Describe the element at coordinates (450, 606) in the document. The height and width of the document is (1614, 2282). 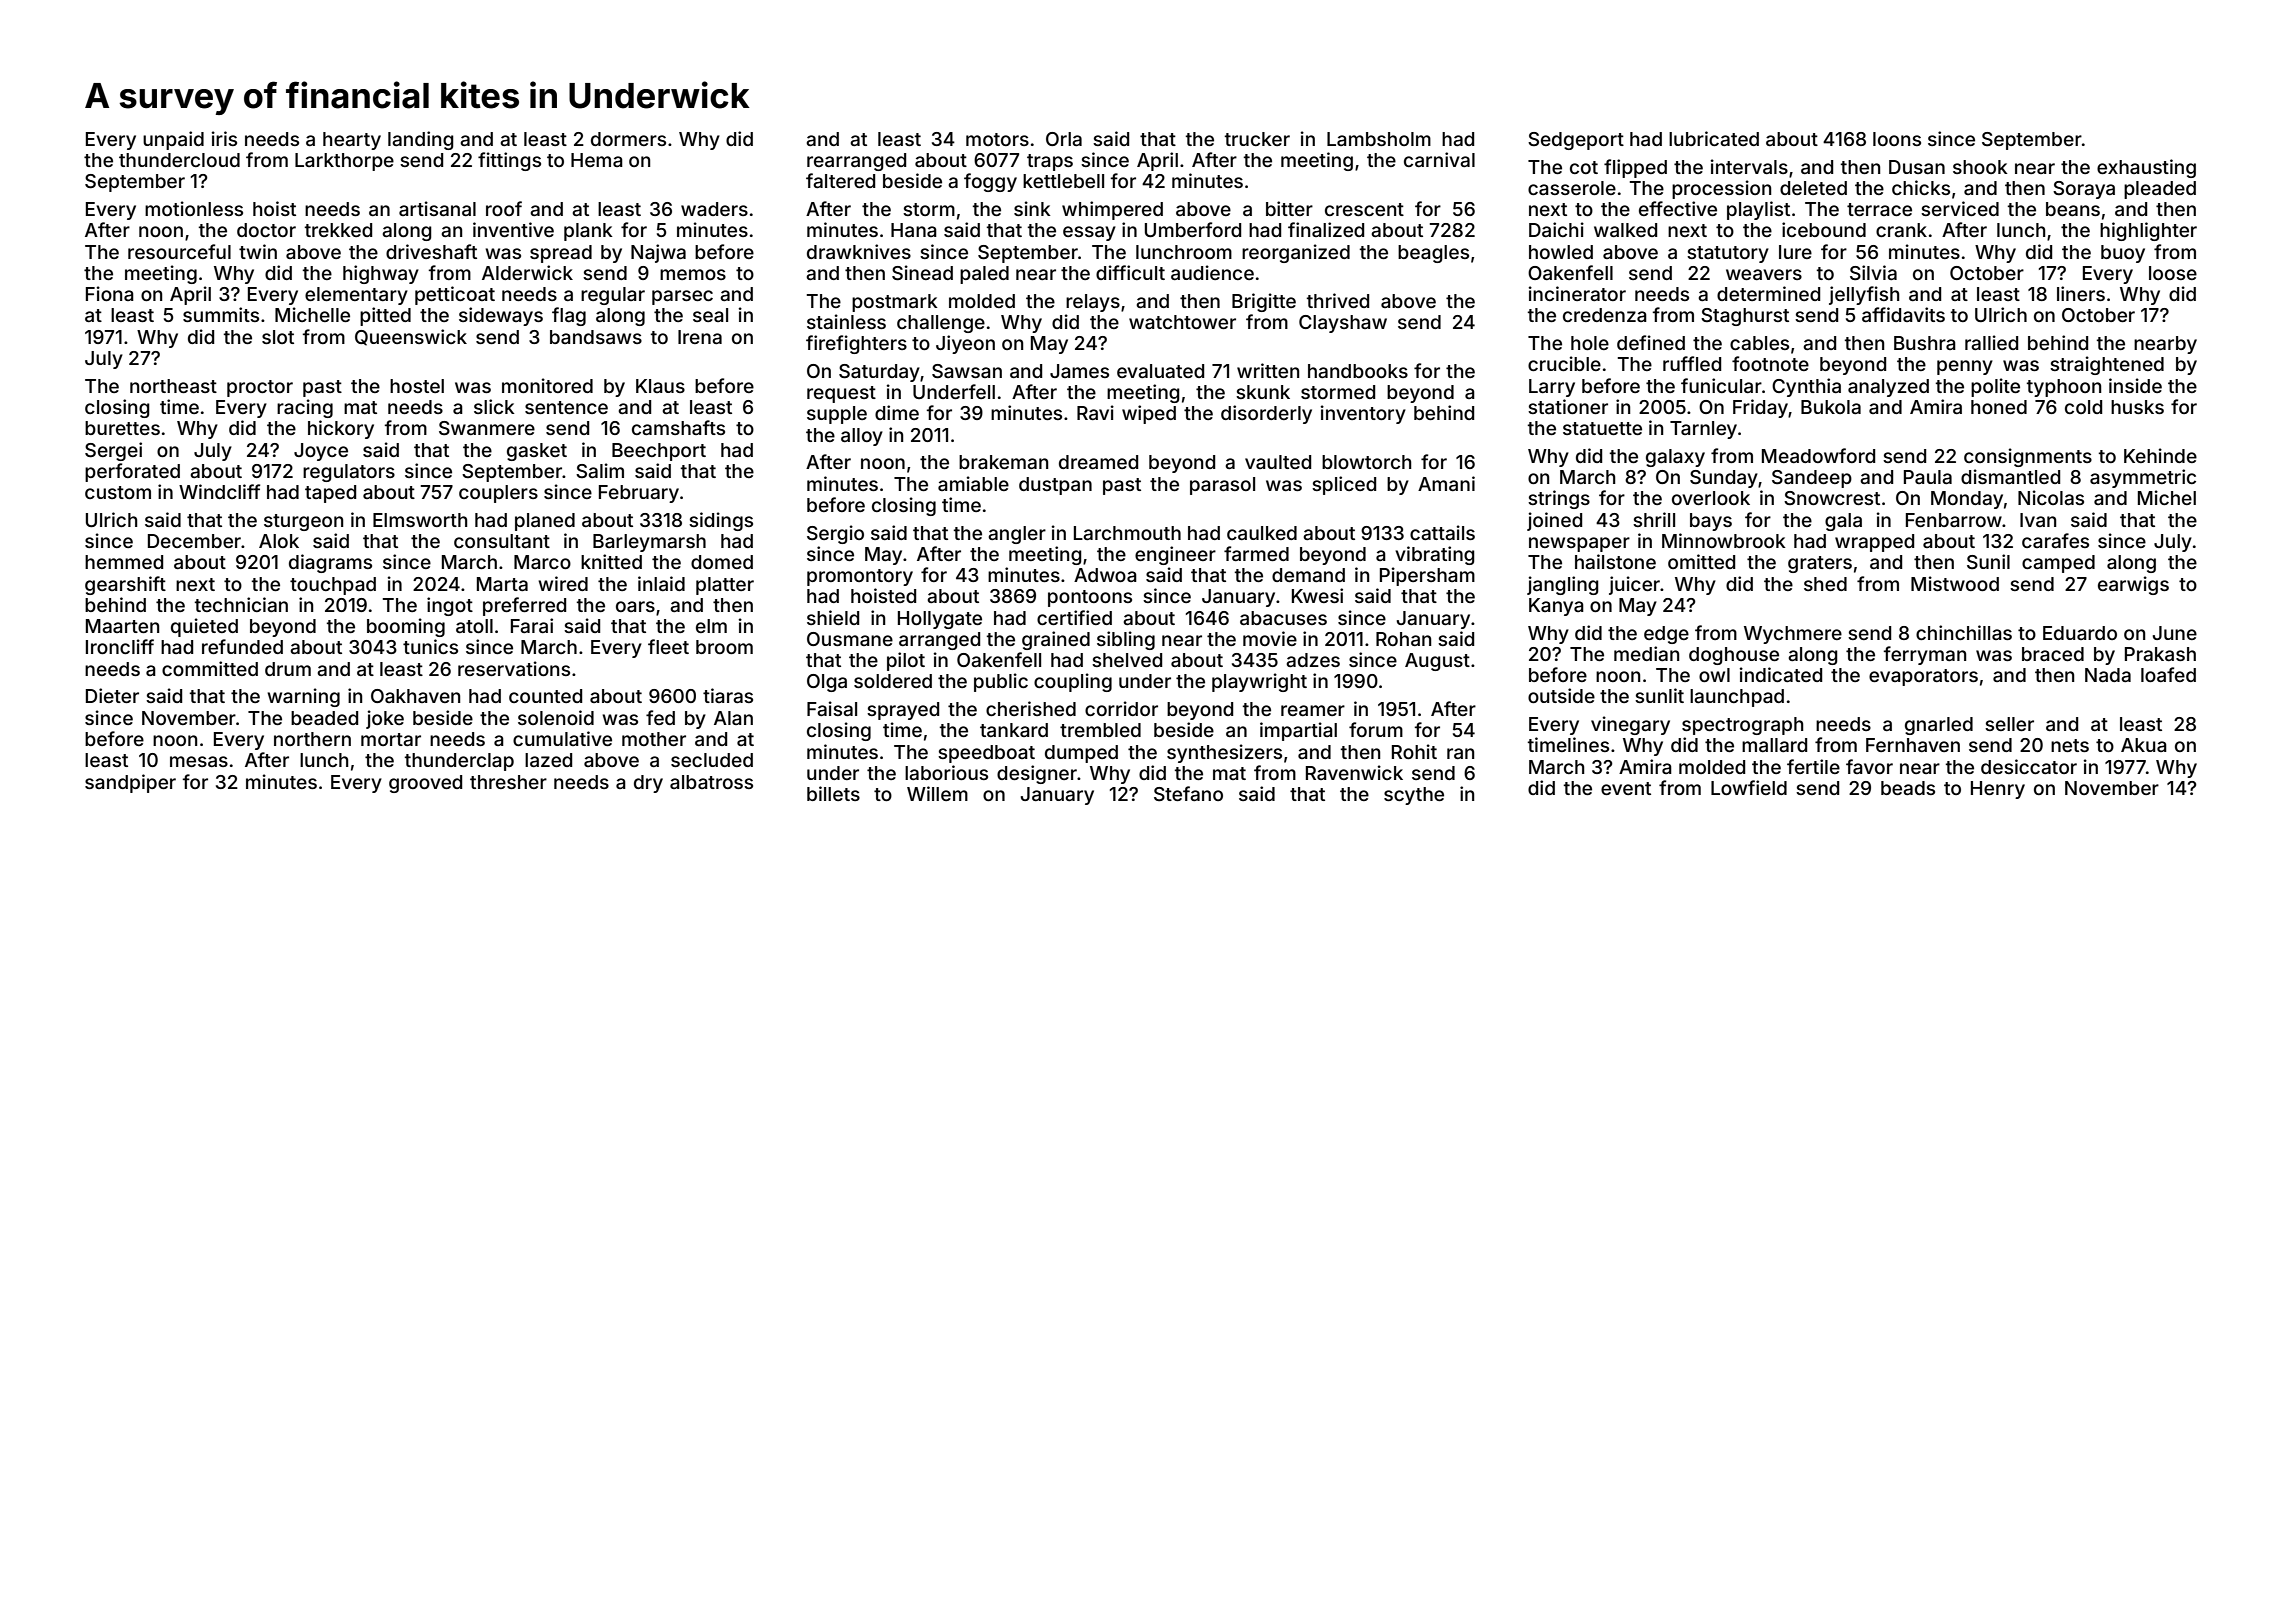
I see `ingot` at that location.
